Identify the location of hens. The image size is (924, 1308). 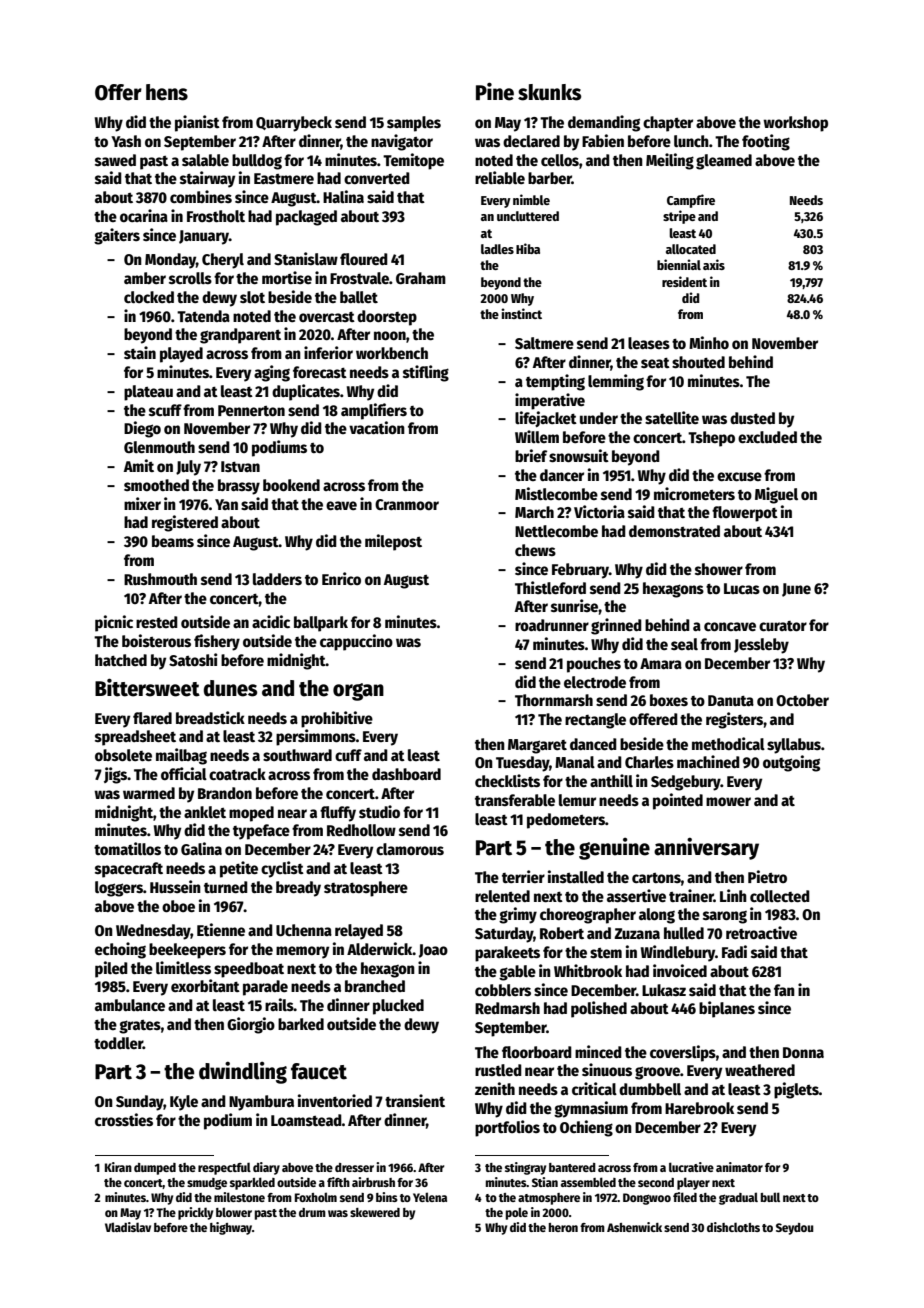
(167, 92).
